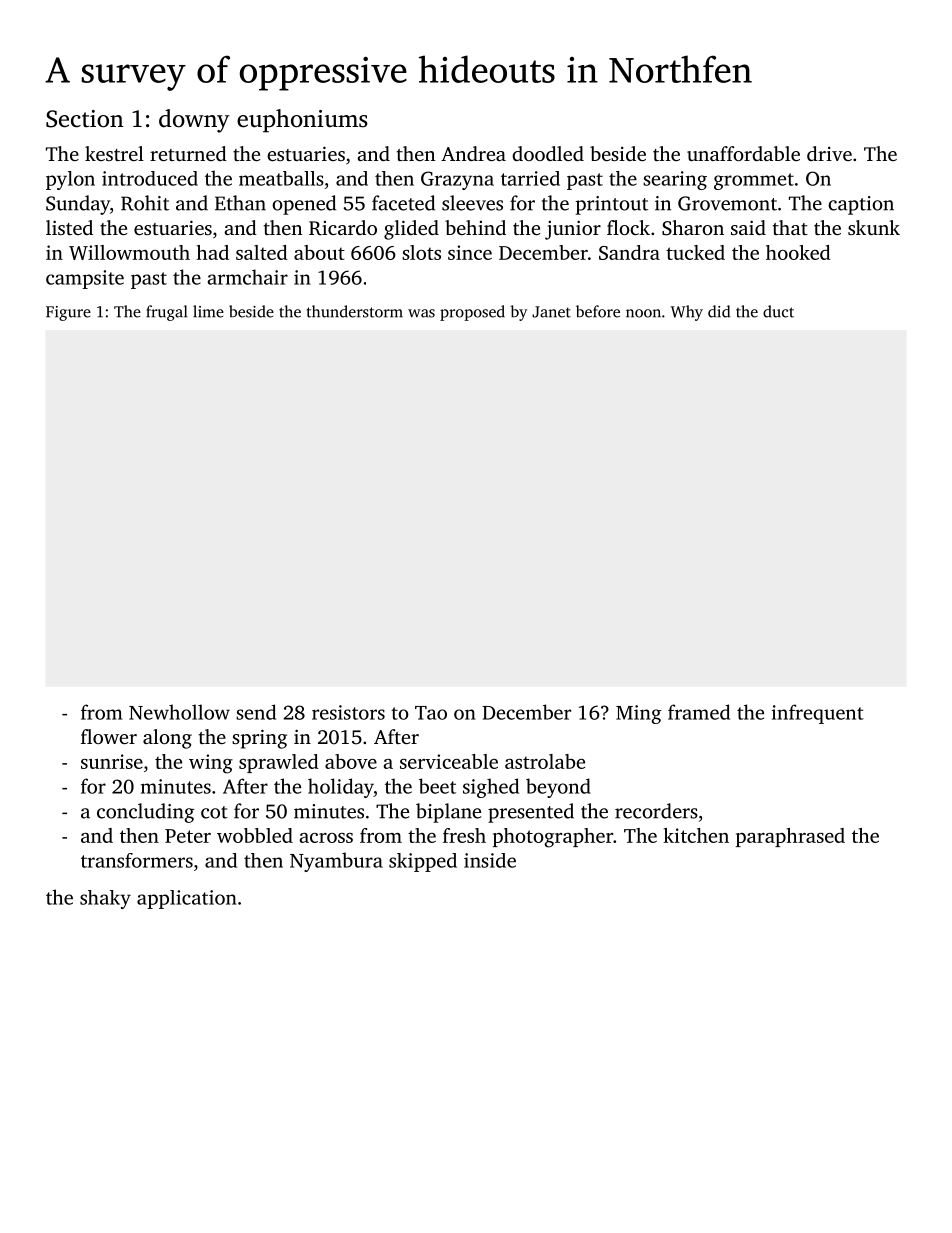  Describe the element at coordinates (179, 712) in the image. I see `Newhollow` at that location.
